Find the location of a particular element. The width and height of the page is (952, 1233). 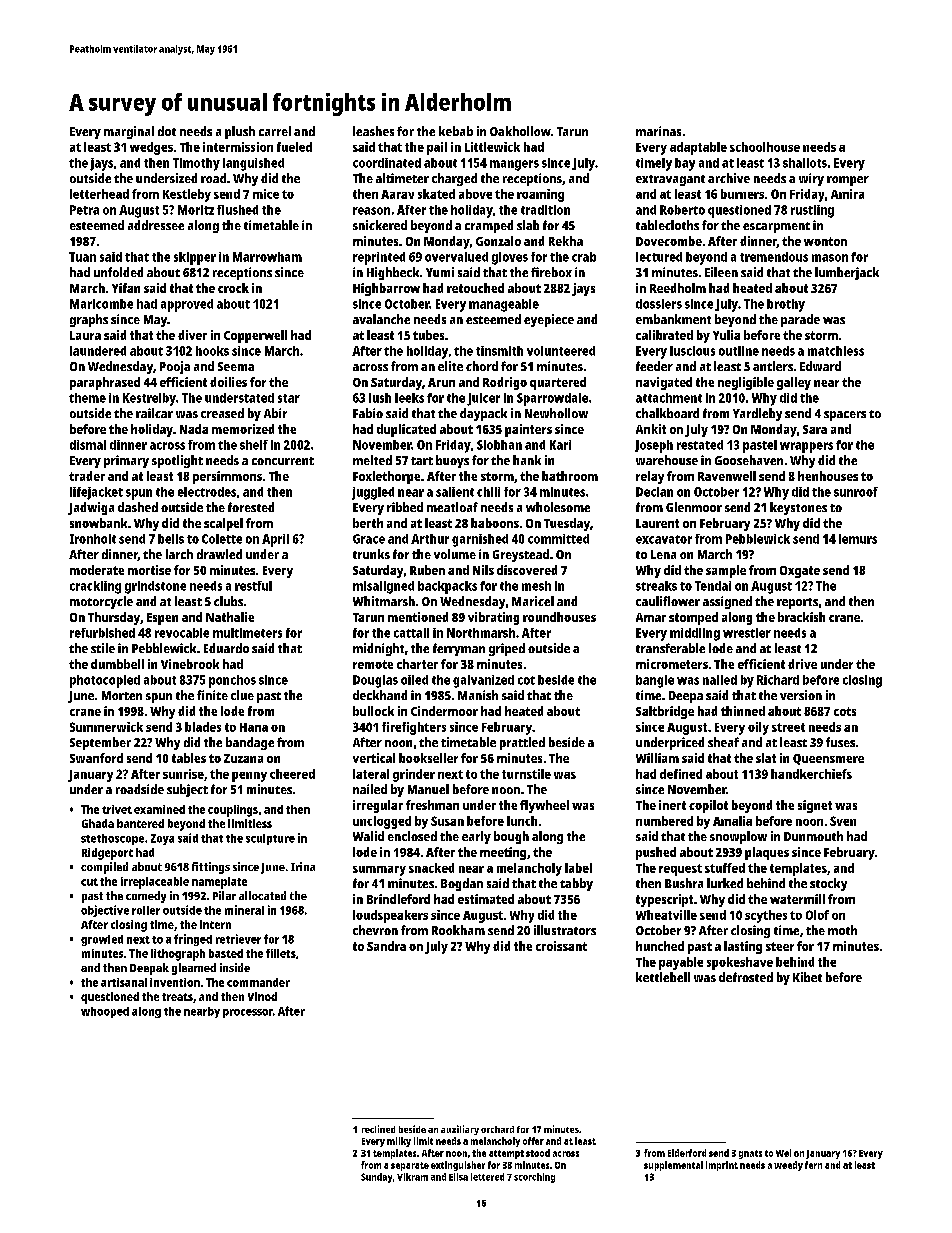

vibrating is located at coordinates (493, 618).
